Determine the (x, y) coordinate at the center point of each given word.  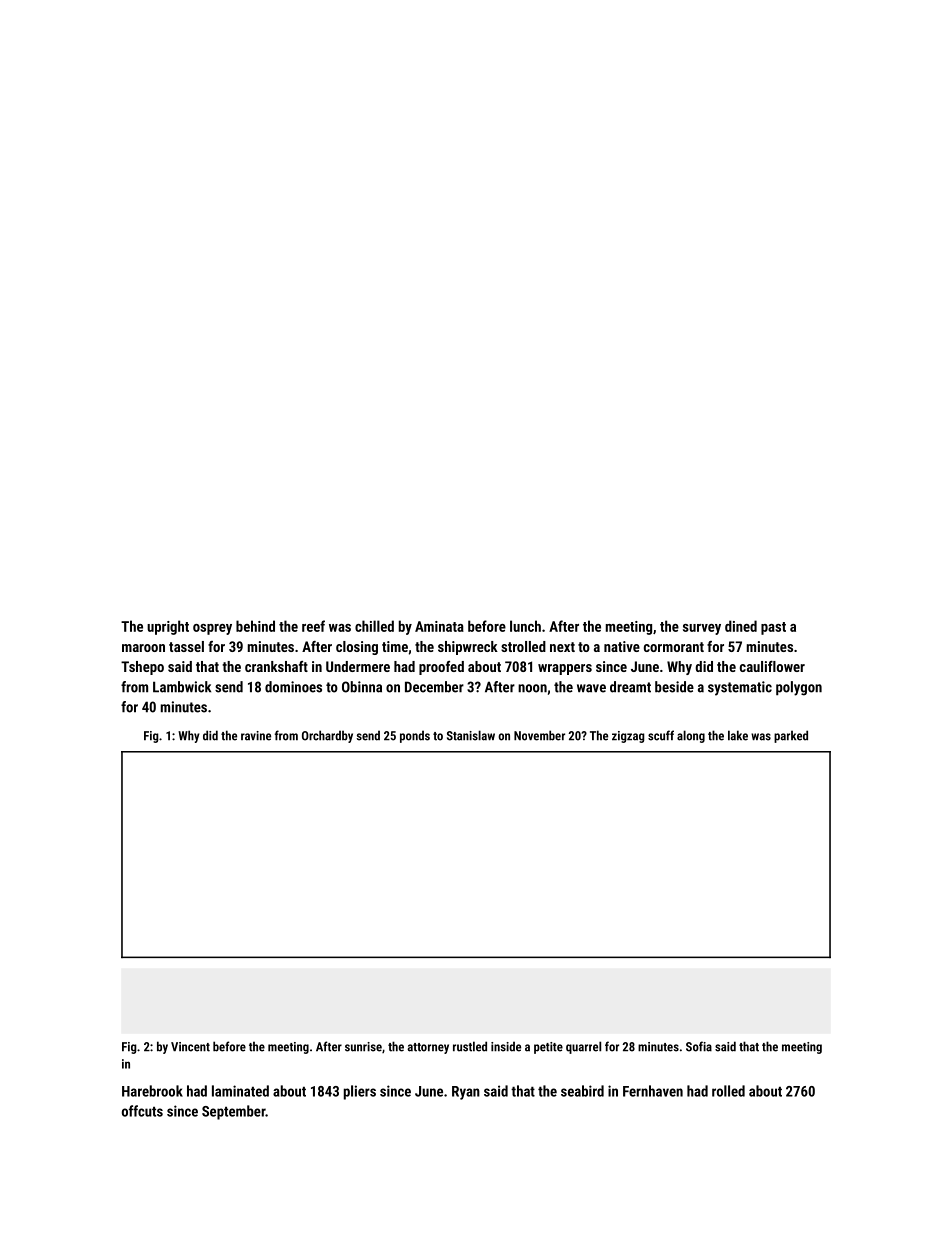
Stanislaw (471, 735)
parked (791, 736)
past (773, 628)
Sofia (699, 1046)
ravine (256, 736)
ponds (415, 736)
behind (255, 626)
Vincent (190, 1047)
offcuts (142, 1111)
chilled (374, 626)
